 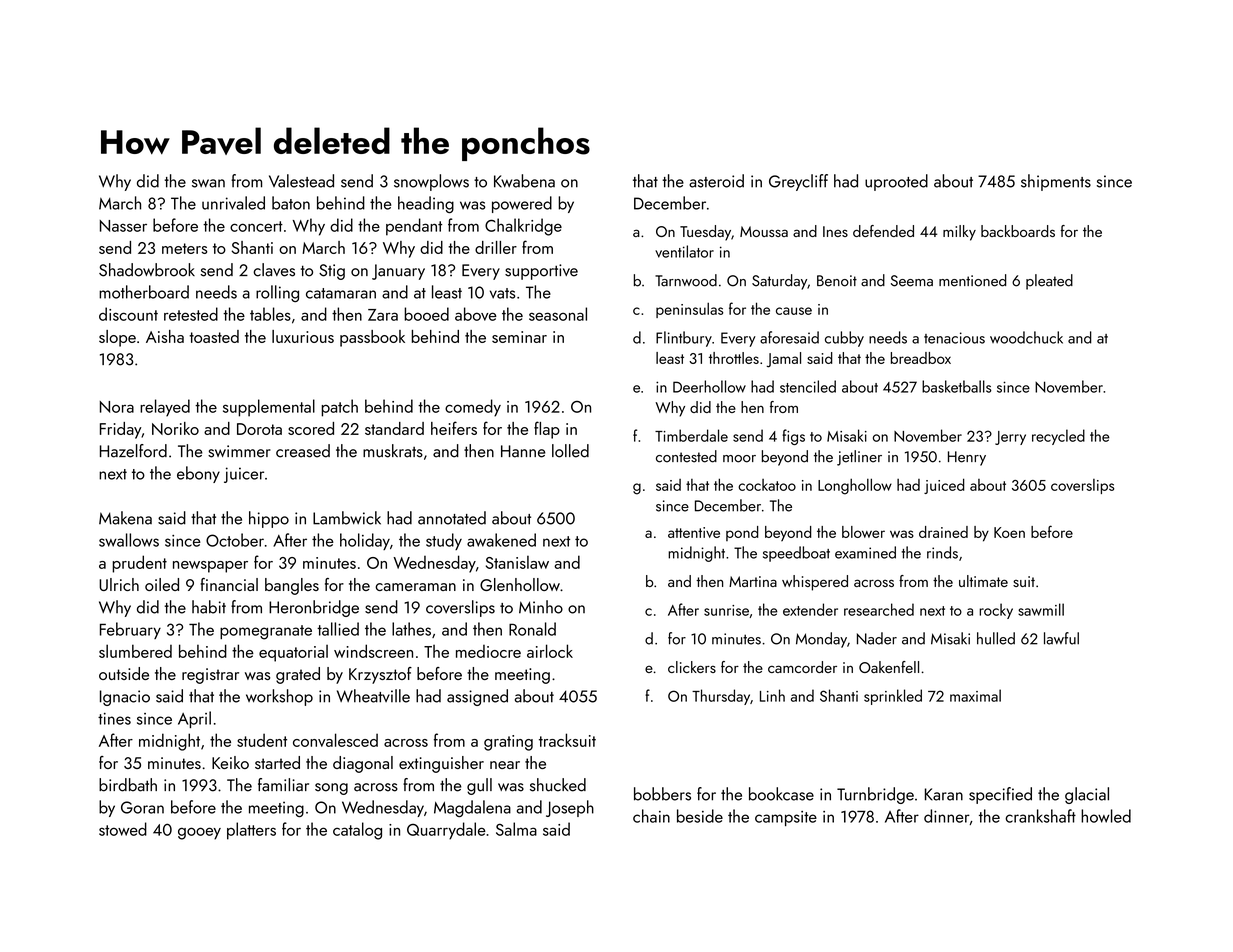 I want to click on Tarnwood, so click(x=686, y=280).
